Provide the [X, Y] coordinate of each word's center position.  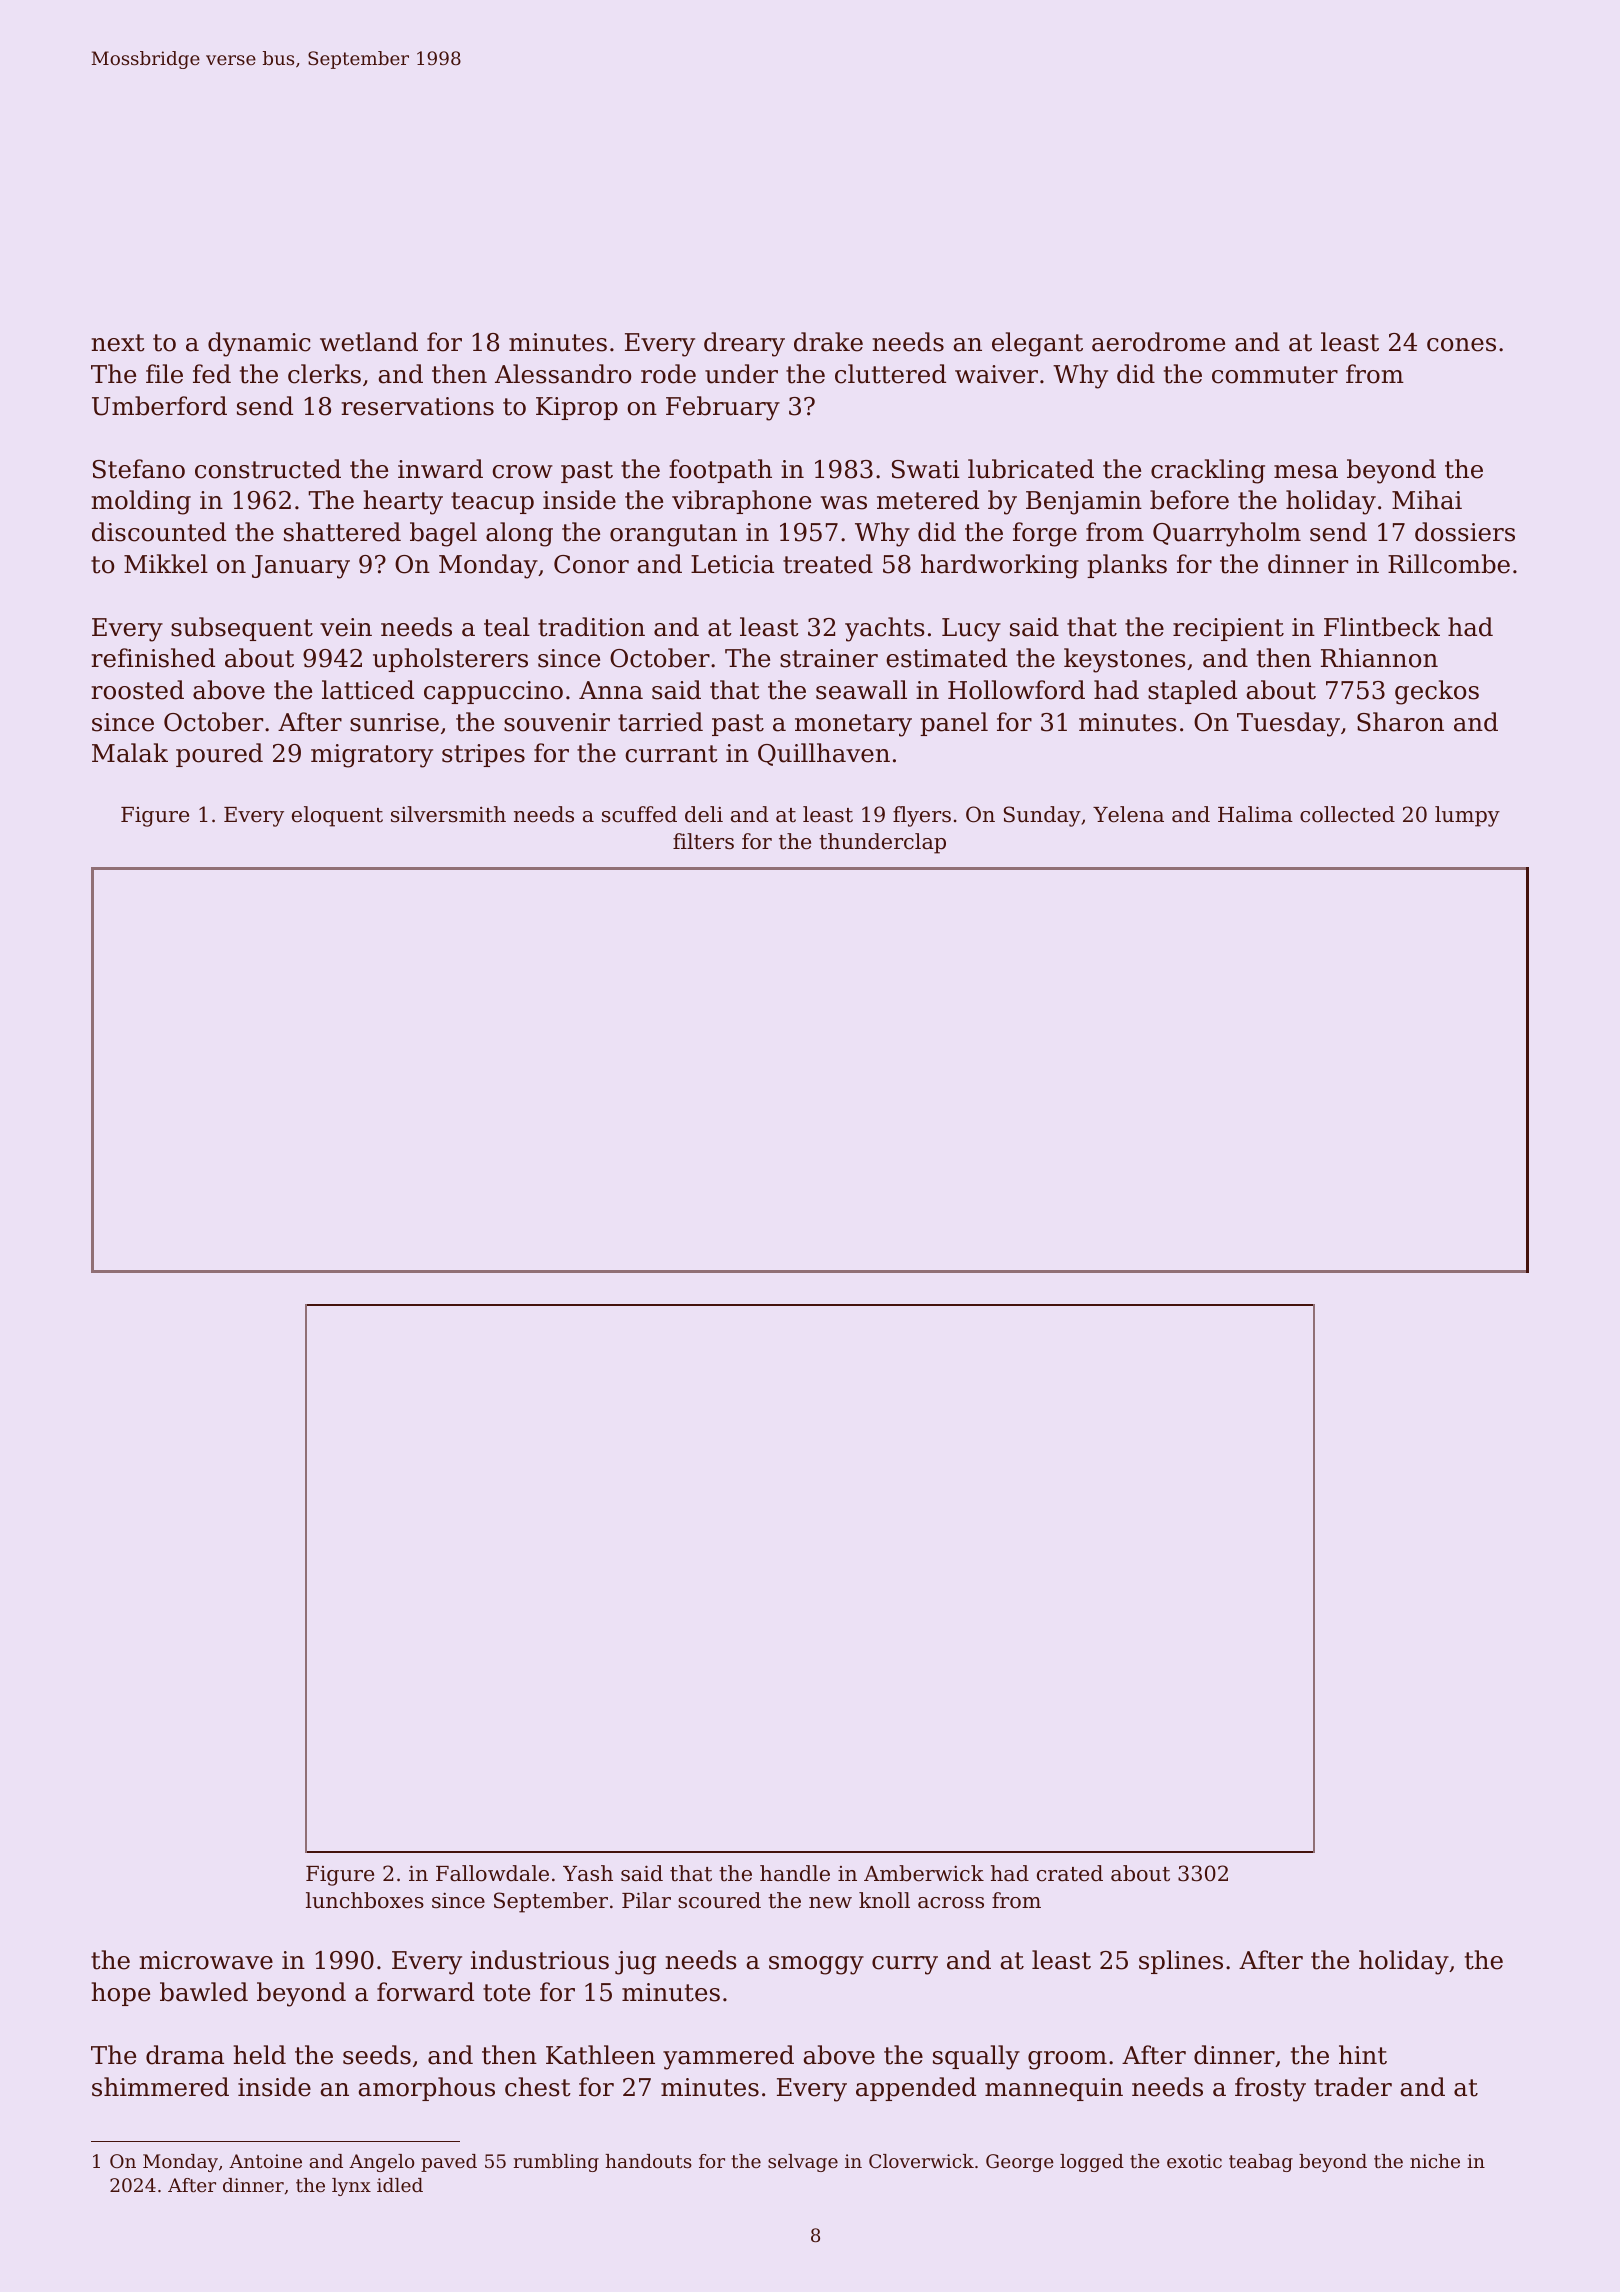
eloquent [337, 816]
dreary [744, 344]
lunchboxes [365, 1900]
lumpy [1467, 816]
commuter [1275, 375]
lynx [351, 2187]
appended [916, 2089]
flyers [922, 816]
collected [1347, 814]
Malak [130, 753]
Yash [588, 1873]
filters [703, 841]
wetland [369, 342]
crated [1070, 1873]
